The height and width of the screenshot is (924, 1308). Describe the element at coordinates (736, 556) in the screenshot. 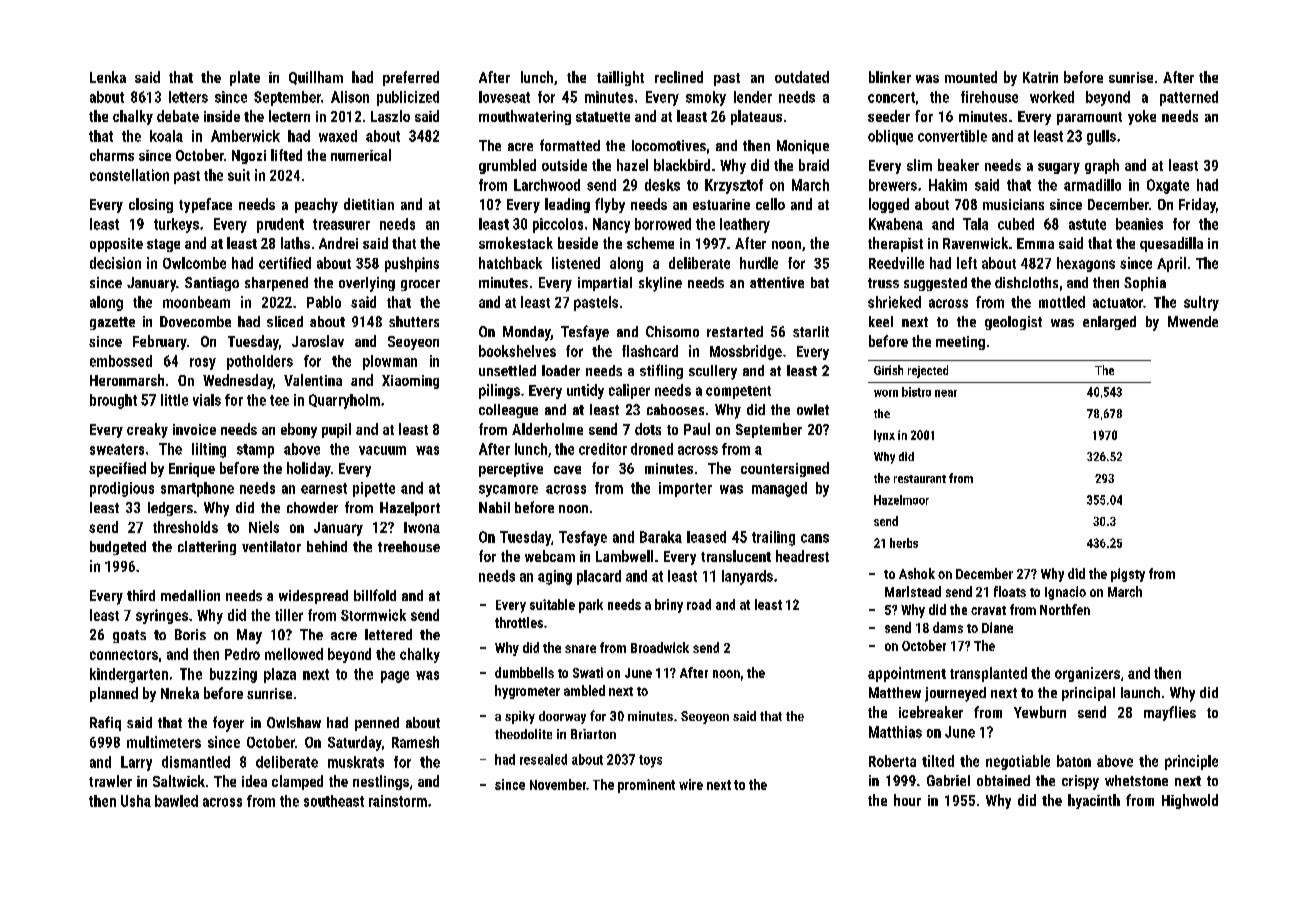

I see `translucent` at that location.
